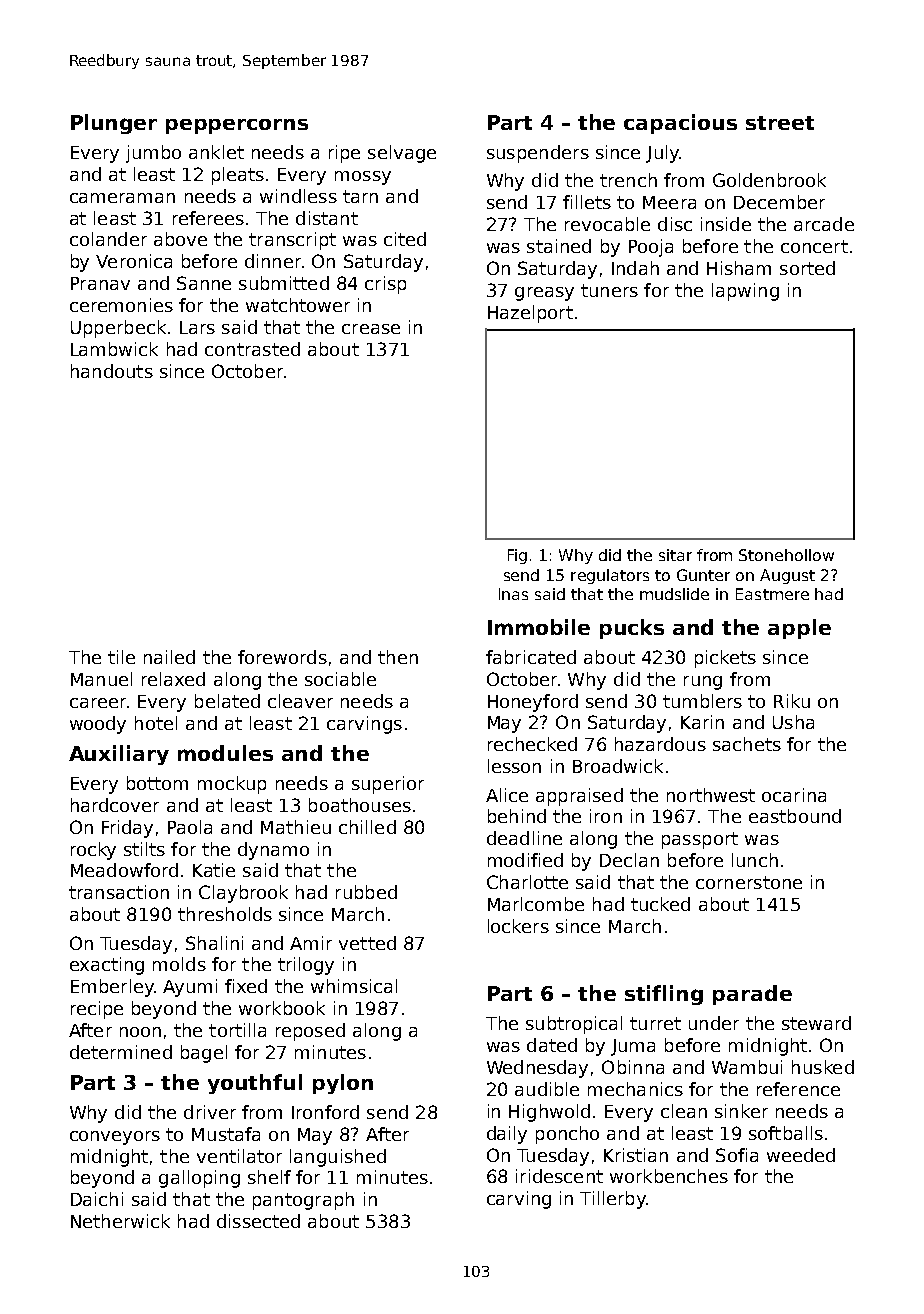 This screenshot has width=924, height=1314. I want to click on forewords, so click(282, 657).
